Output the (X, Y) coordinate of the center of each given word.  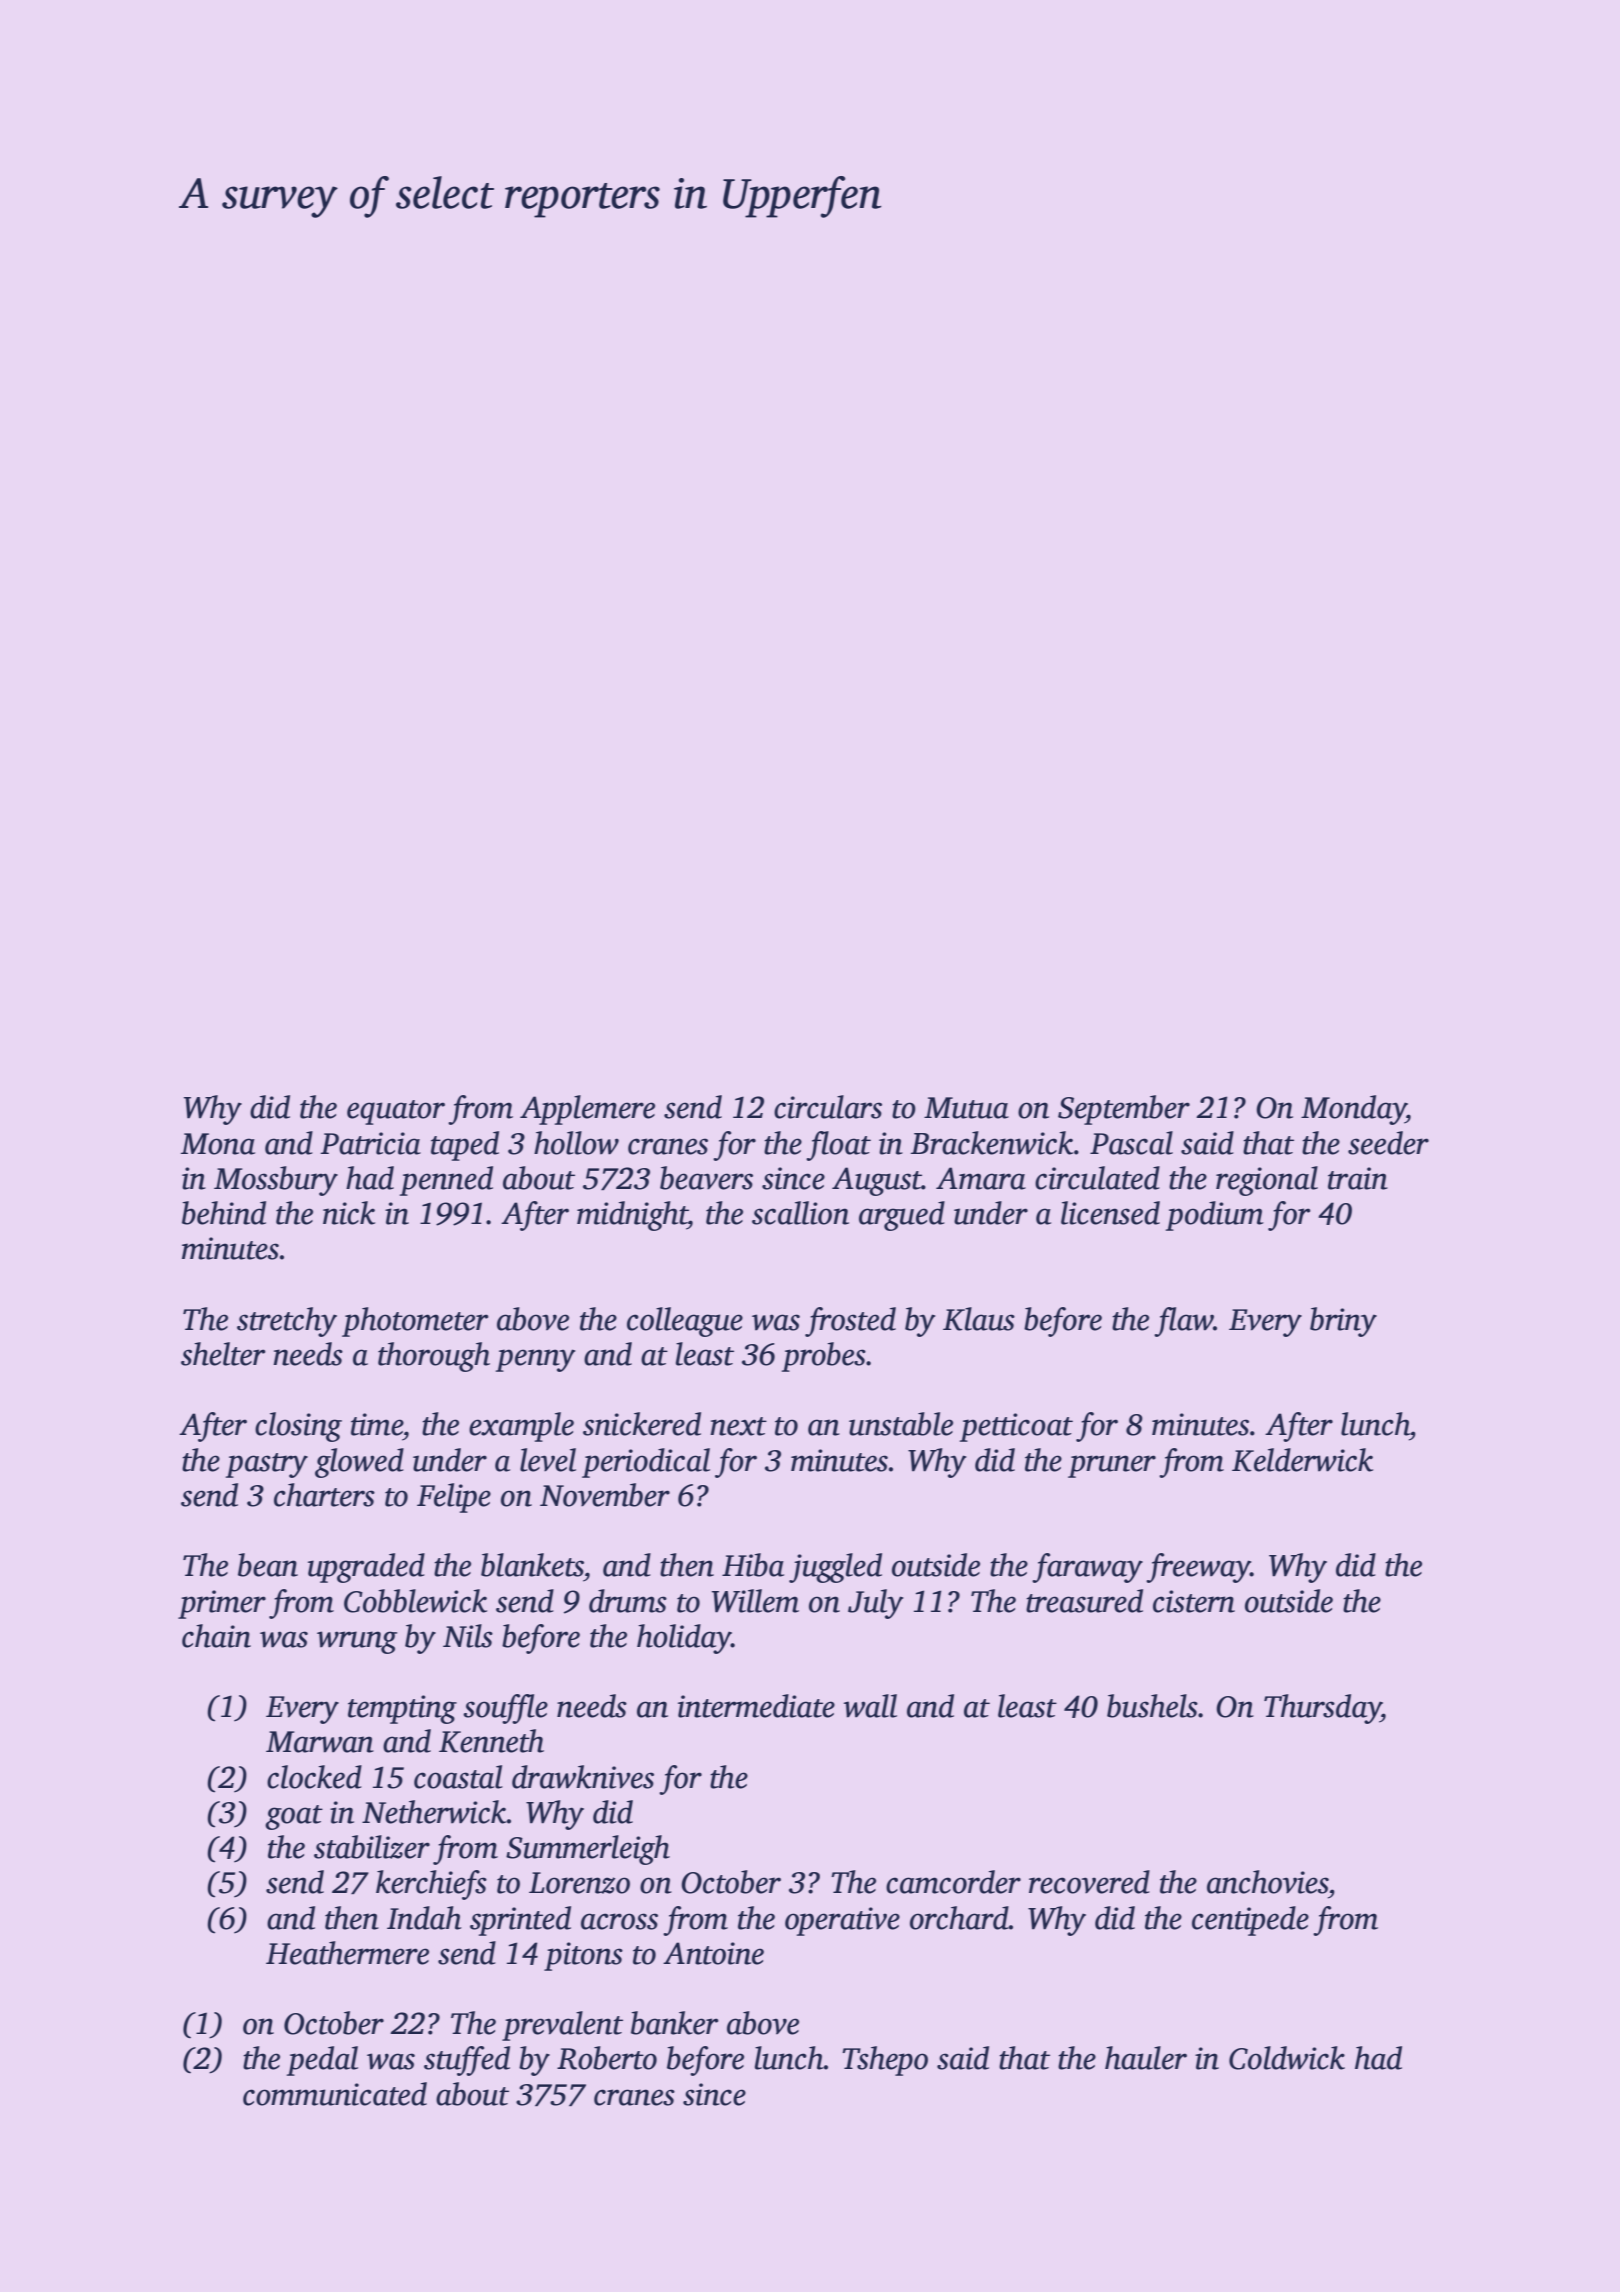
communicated (335, 2094)
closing (298, 1427)
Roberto (607, 2058)
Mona (218, 1144)
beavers (706, 1178)
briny (1343, 1322)
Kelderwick (1302, 1460)
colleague (685, 1322)
